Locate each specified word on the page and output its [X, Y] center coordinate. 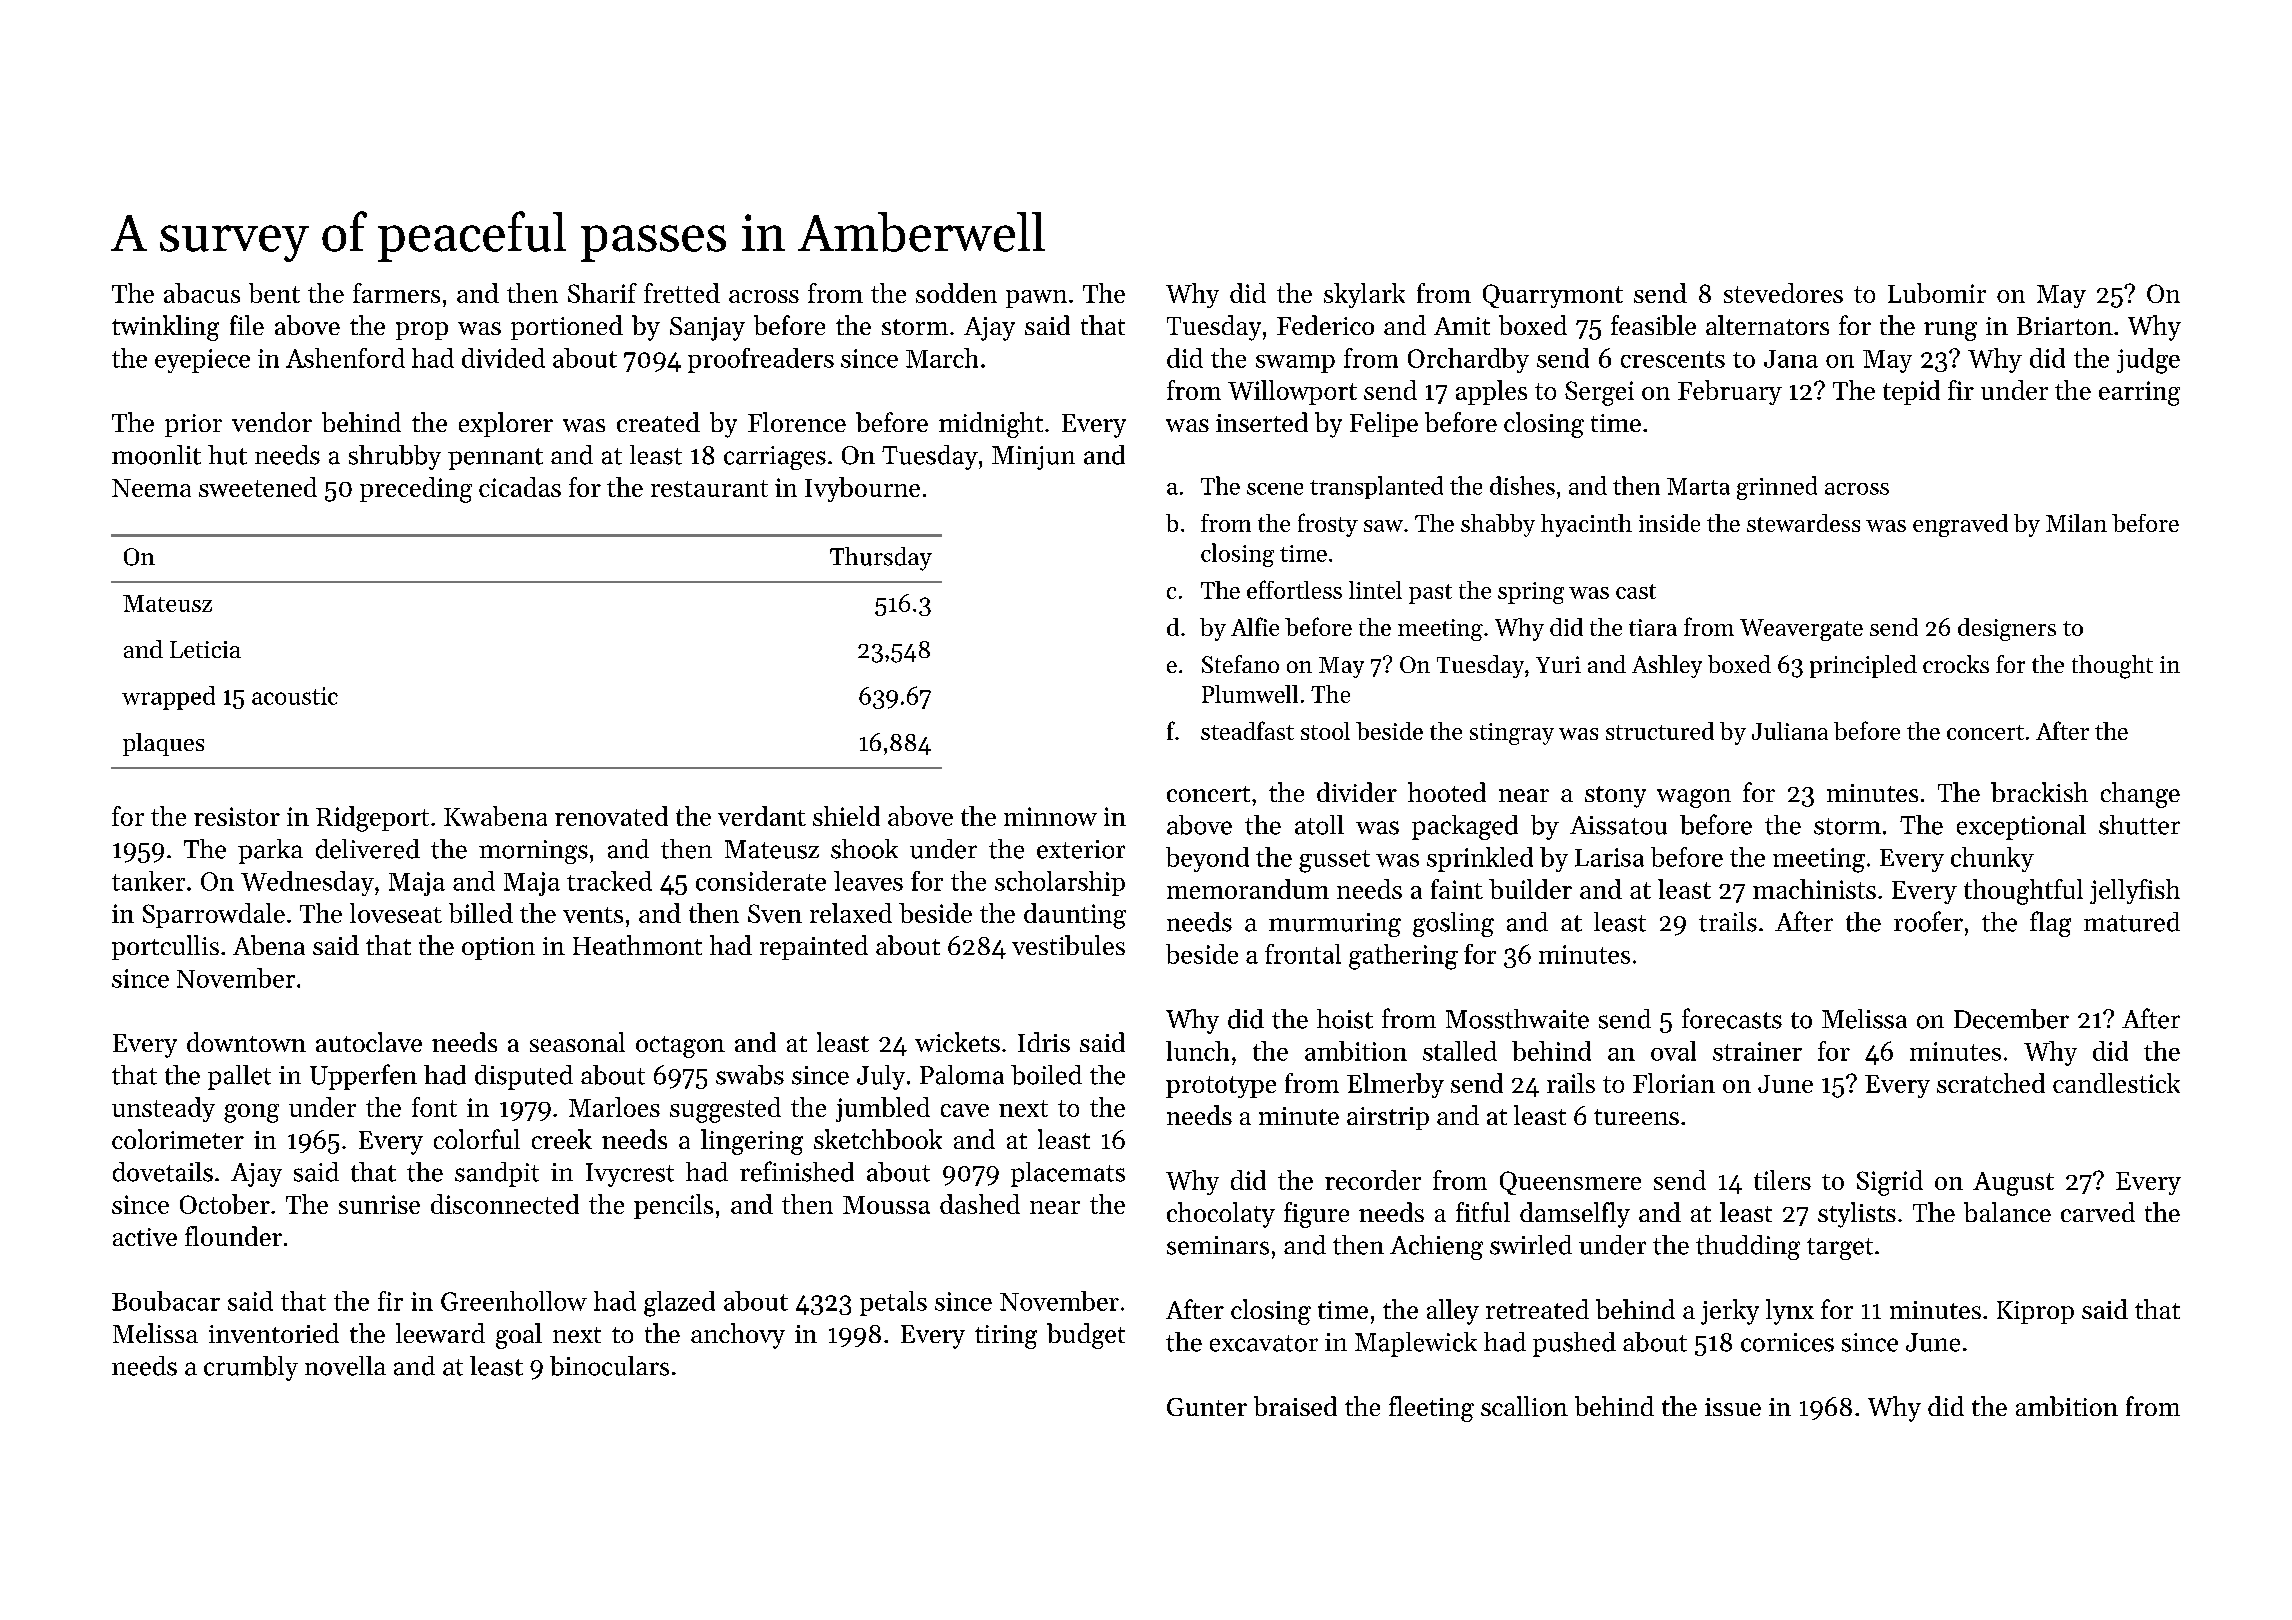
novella [345, 1366]
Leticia [205, 649]
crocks [1956, 664]
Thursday [881, 559]
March [942, 358]
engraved [1960, 525]
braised [1295, 1406]
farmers [396, 293]
